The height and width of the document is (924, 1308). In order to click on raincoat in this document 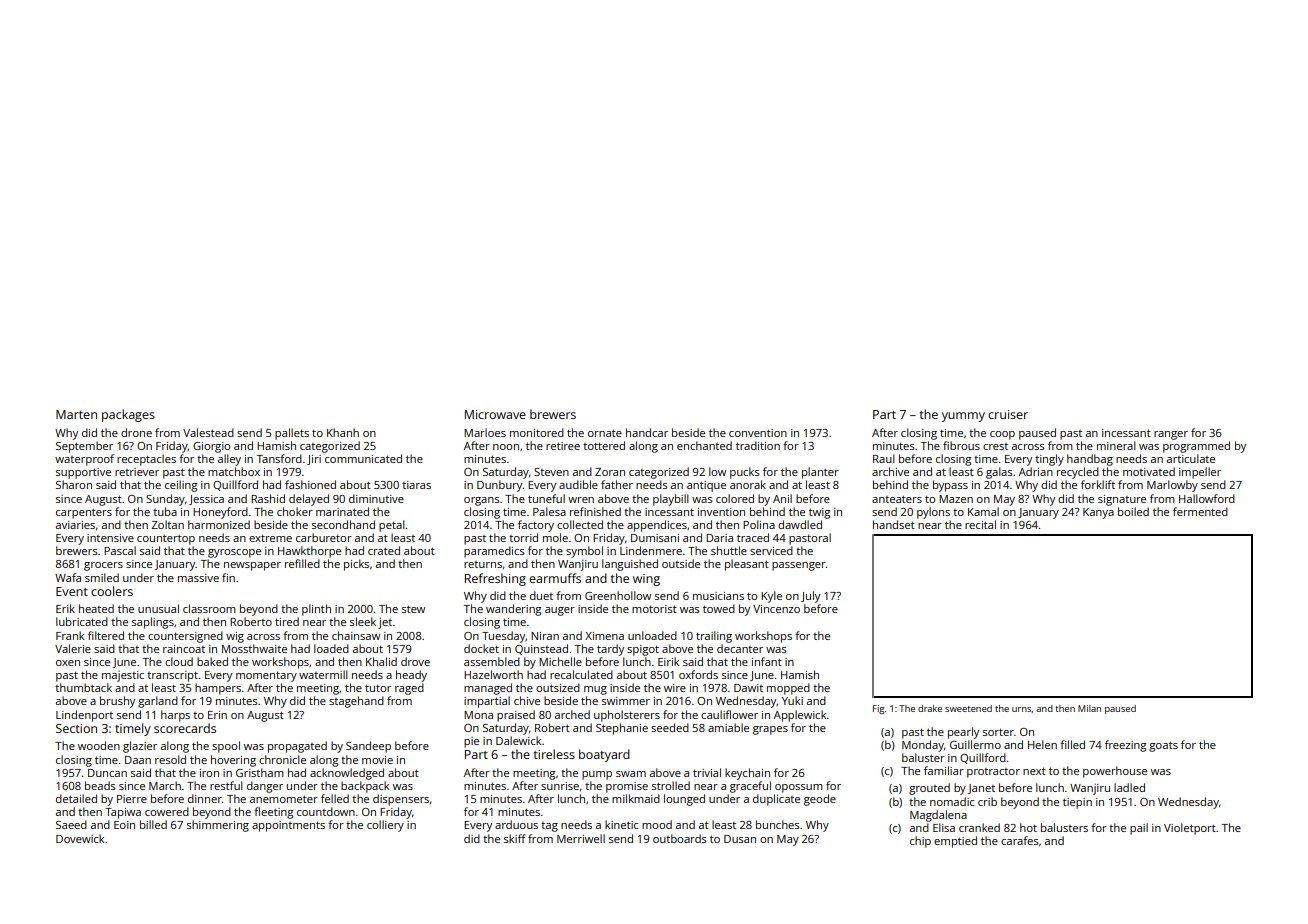, I will do `click(184, 649)`.
